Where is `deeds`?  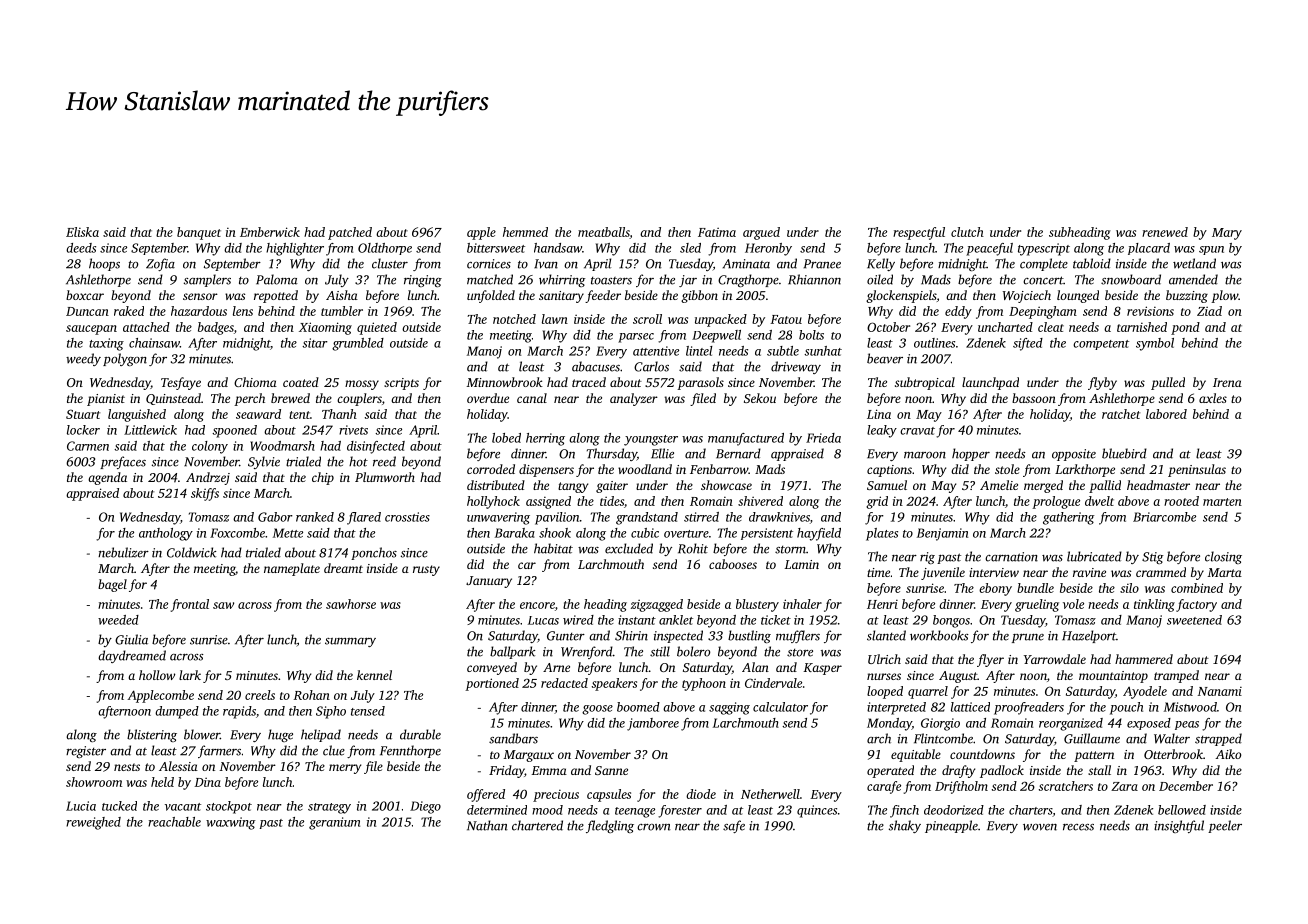
deeds is located at coordinates (81, 248).
